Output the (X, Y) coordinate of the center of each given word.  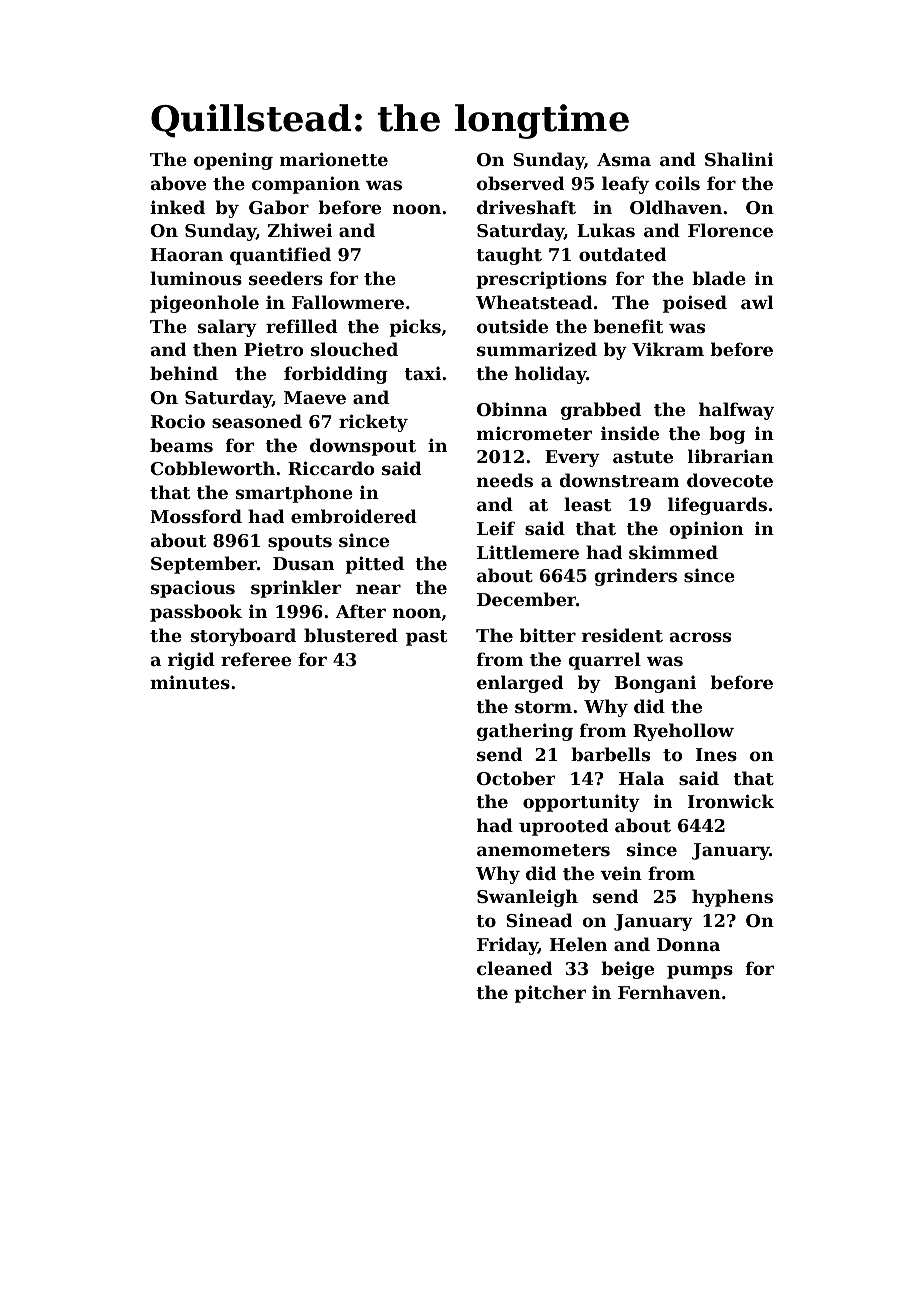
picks (415, 328)
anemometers (543, 850)
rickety (373, 423)
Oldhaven (676, 207)
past (426, 638)
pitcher (550, 994)
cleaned (514, 968)
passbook (196, 613)
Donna (688, 944)
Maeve (315, 397)
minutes (190, 682)
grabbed (601, 411)
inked (177, 207)
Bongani (655, 684)
